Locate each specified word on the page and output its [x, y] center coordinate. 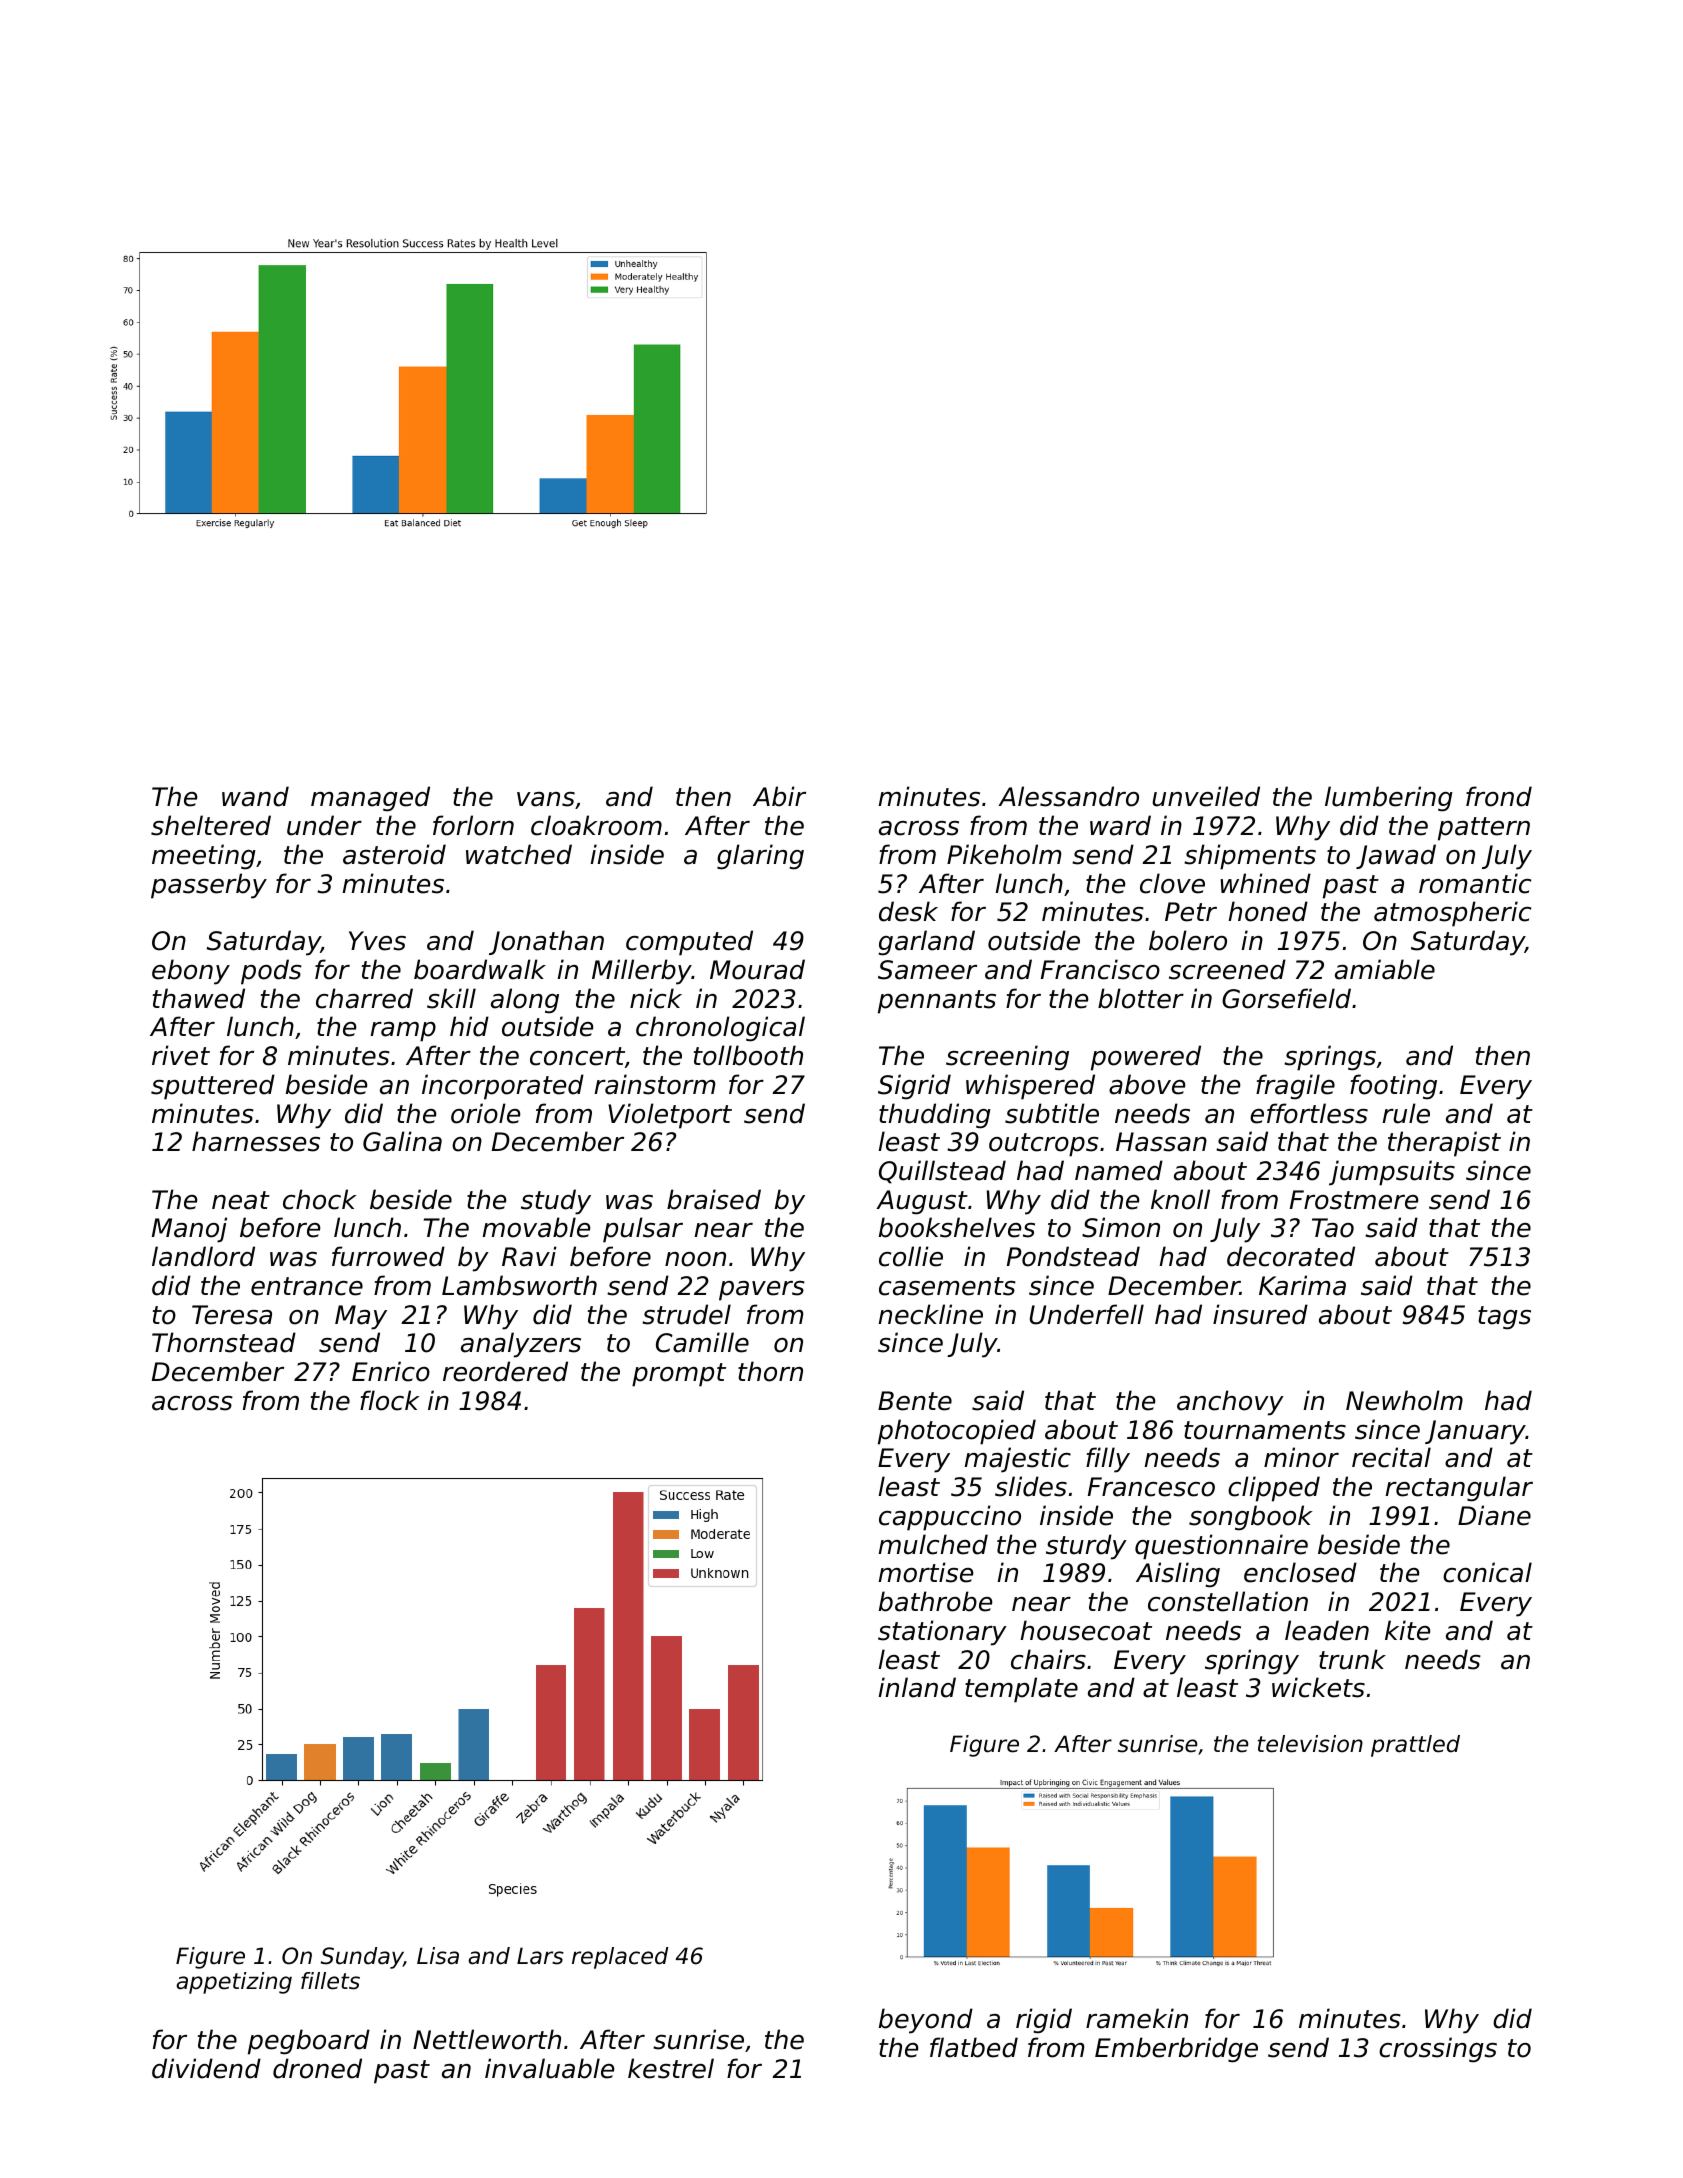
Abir [779, 796]
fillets [330, 1981]
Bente [915, 1401]
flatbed [974, 2047]
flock [390, 1400]
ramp [403, 1032]
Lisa [438, 1956]
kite [1407, 1630]
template [1021, 1690]
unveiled [1206, 796]
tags [1504, 1318]
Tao [1333, 1228]
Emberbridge [1176, 2050]
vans [546, 799]
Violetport [670, 1116]
